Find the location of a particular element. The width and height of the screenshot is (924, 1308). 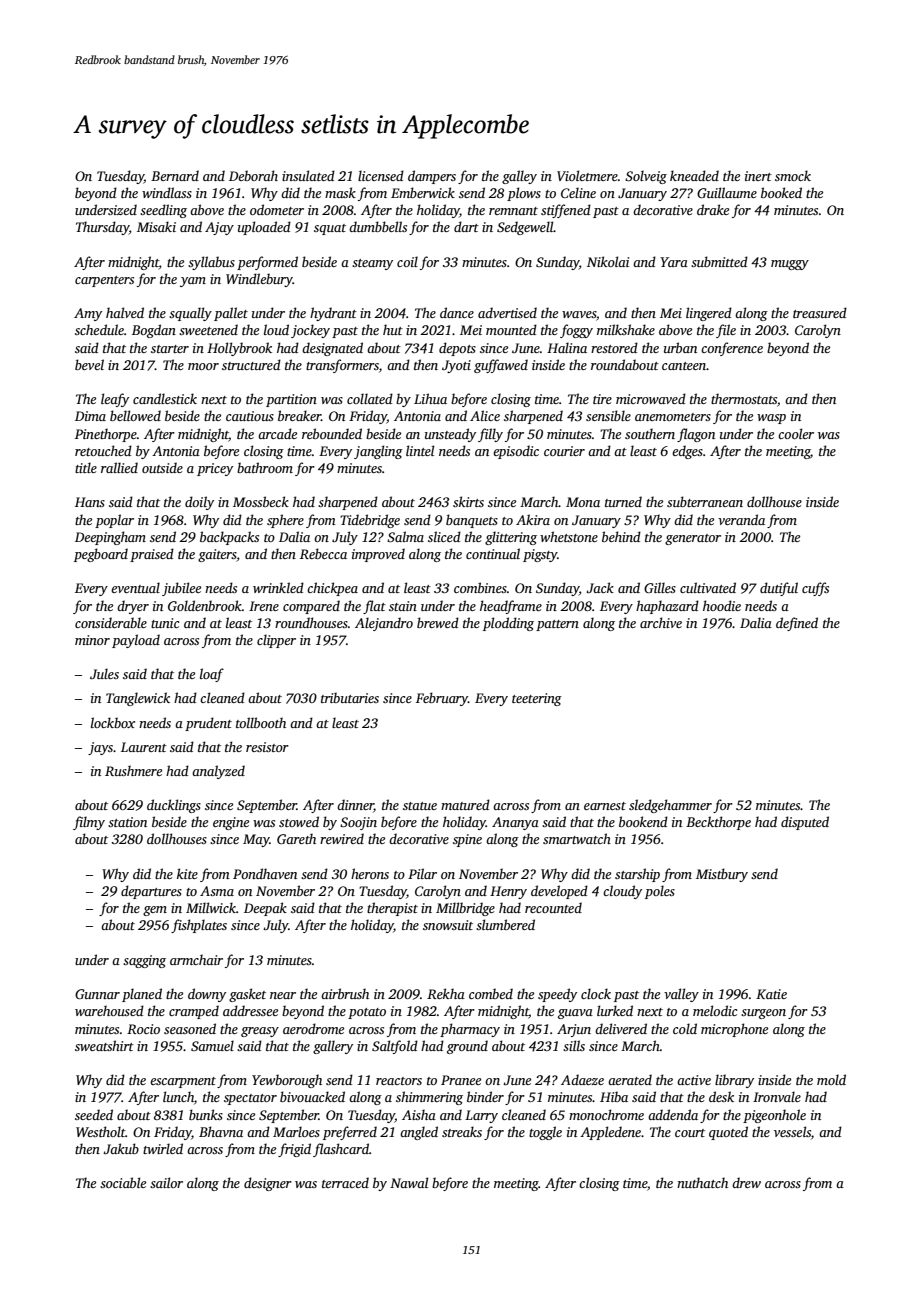

sailor is located at coordinates (166, 1182).
